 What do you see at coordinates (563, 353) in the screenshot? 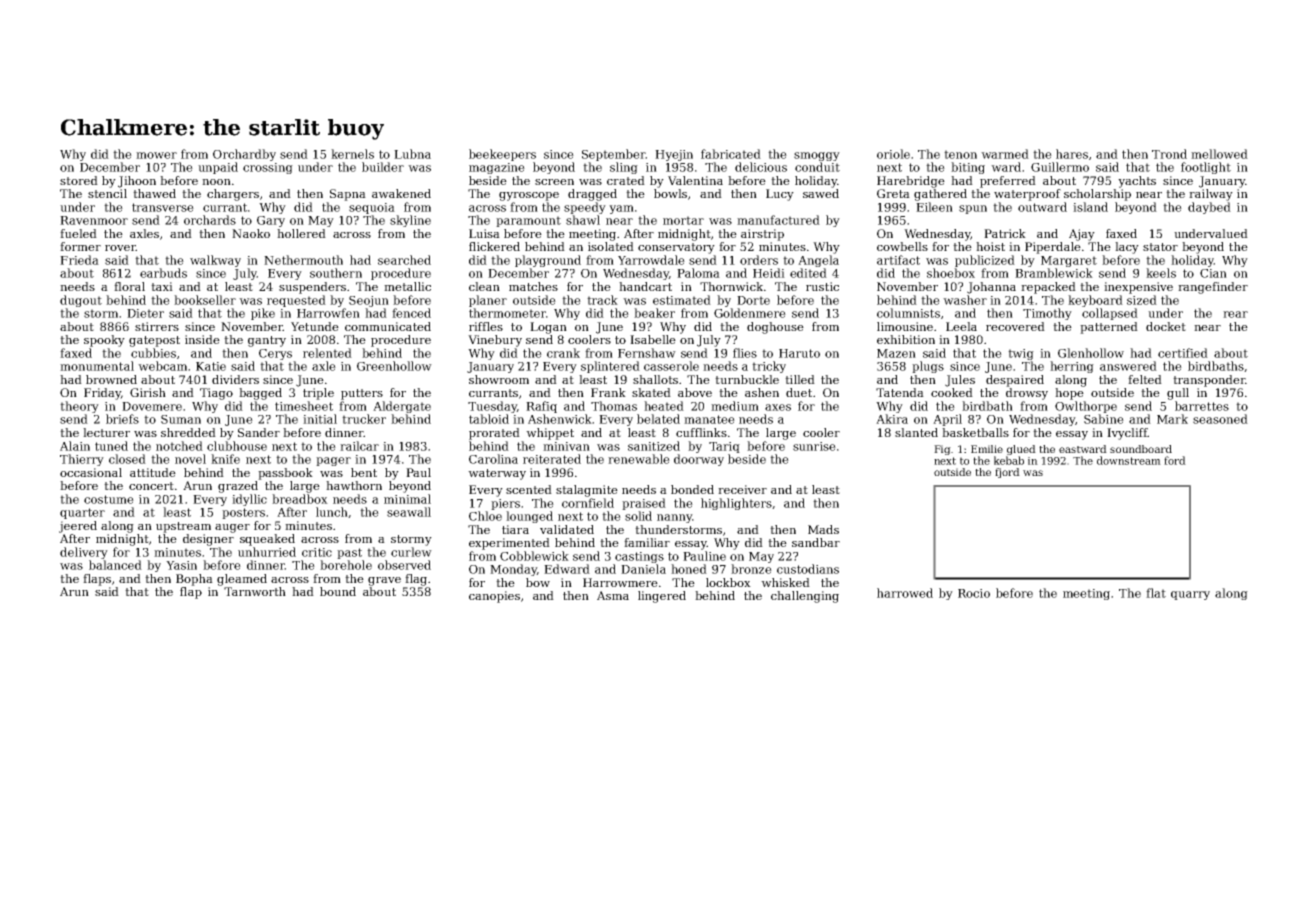
I see `crank` at bounding box center [563, 353].
